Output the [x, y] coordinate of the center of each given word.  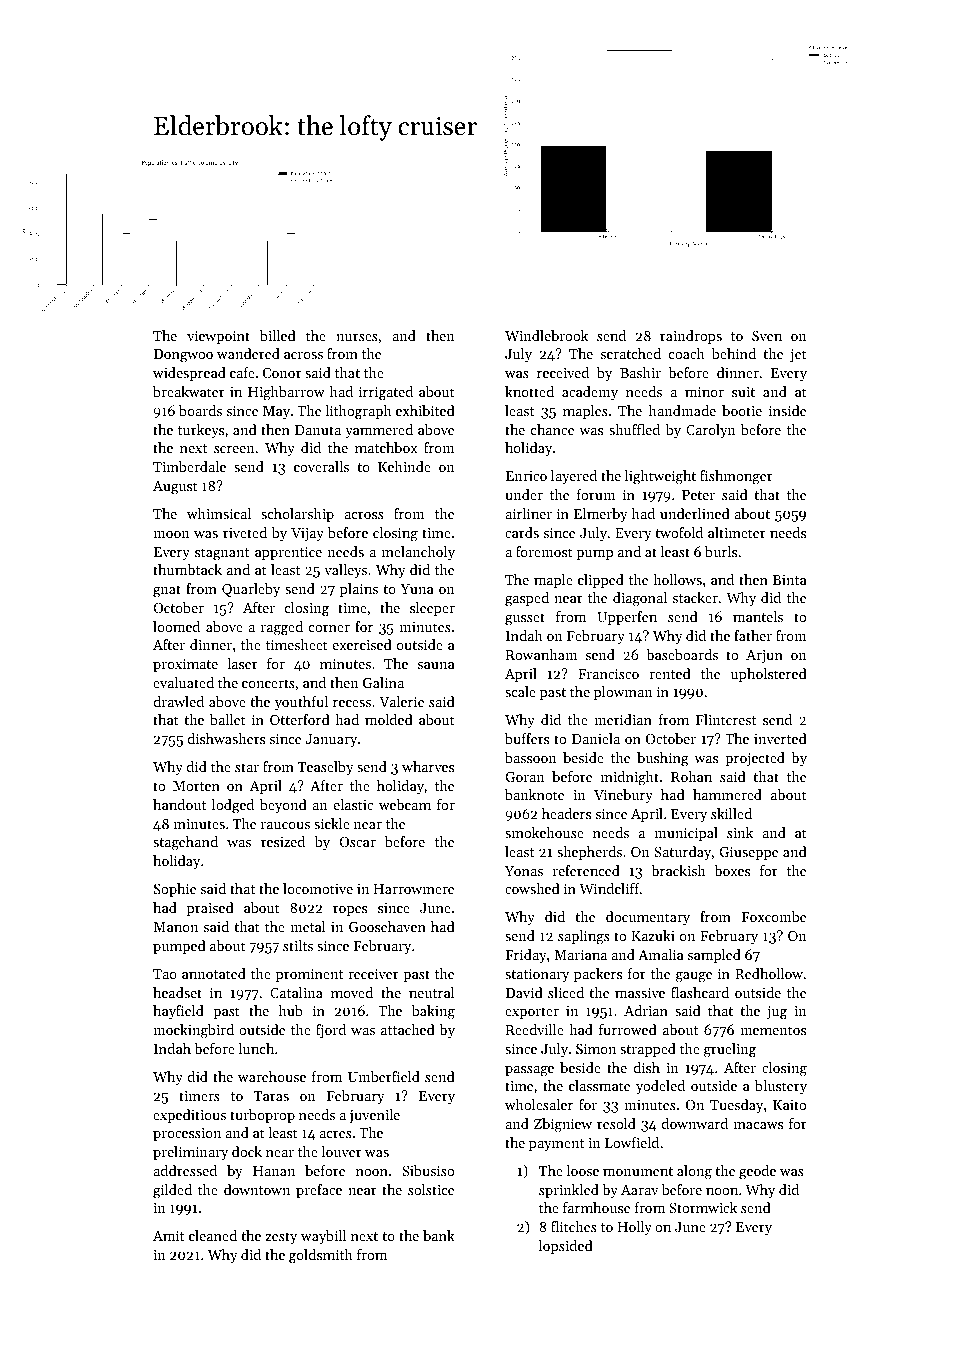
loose [582, 1170]
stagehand [185, 843]
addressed [185, 1170]
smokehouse [544, 832]
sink [740, 832]
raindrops [691, 337]
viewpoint [218, 337]
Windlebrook [546, 335]
